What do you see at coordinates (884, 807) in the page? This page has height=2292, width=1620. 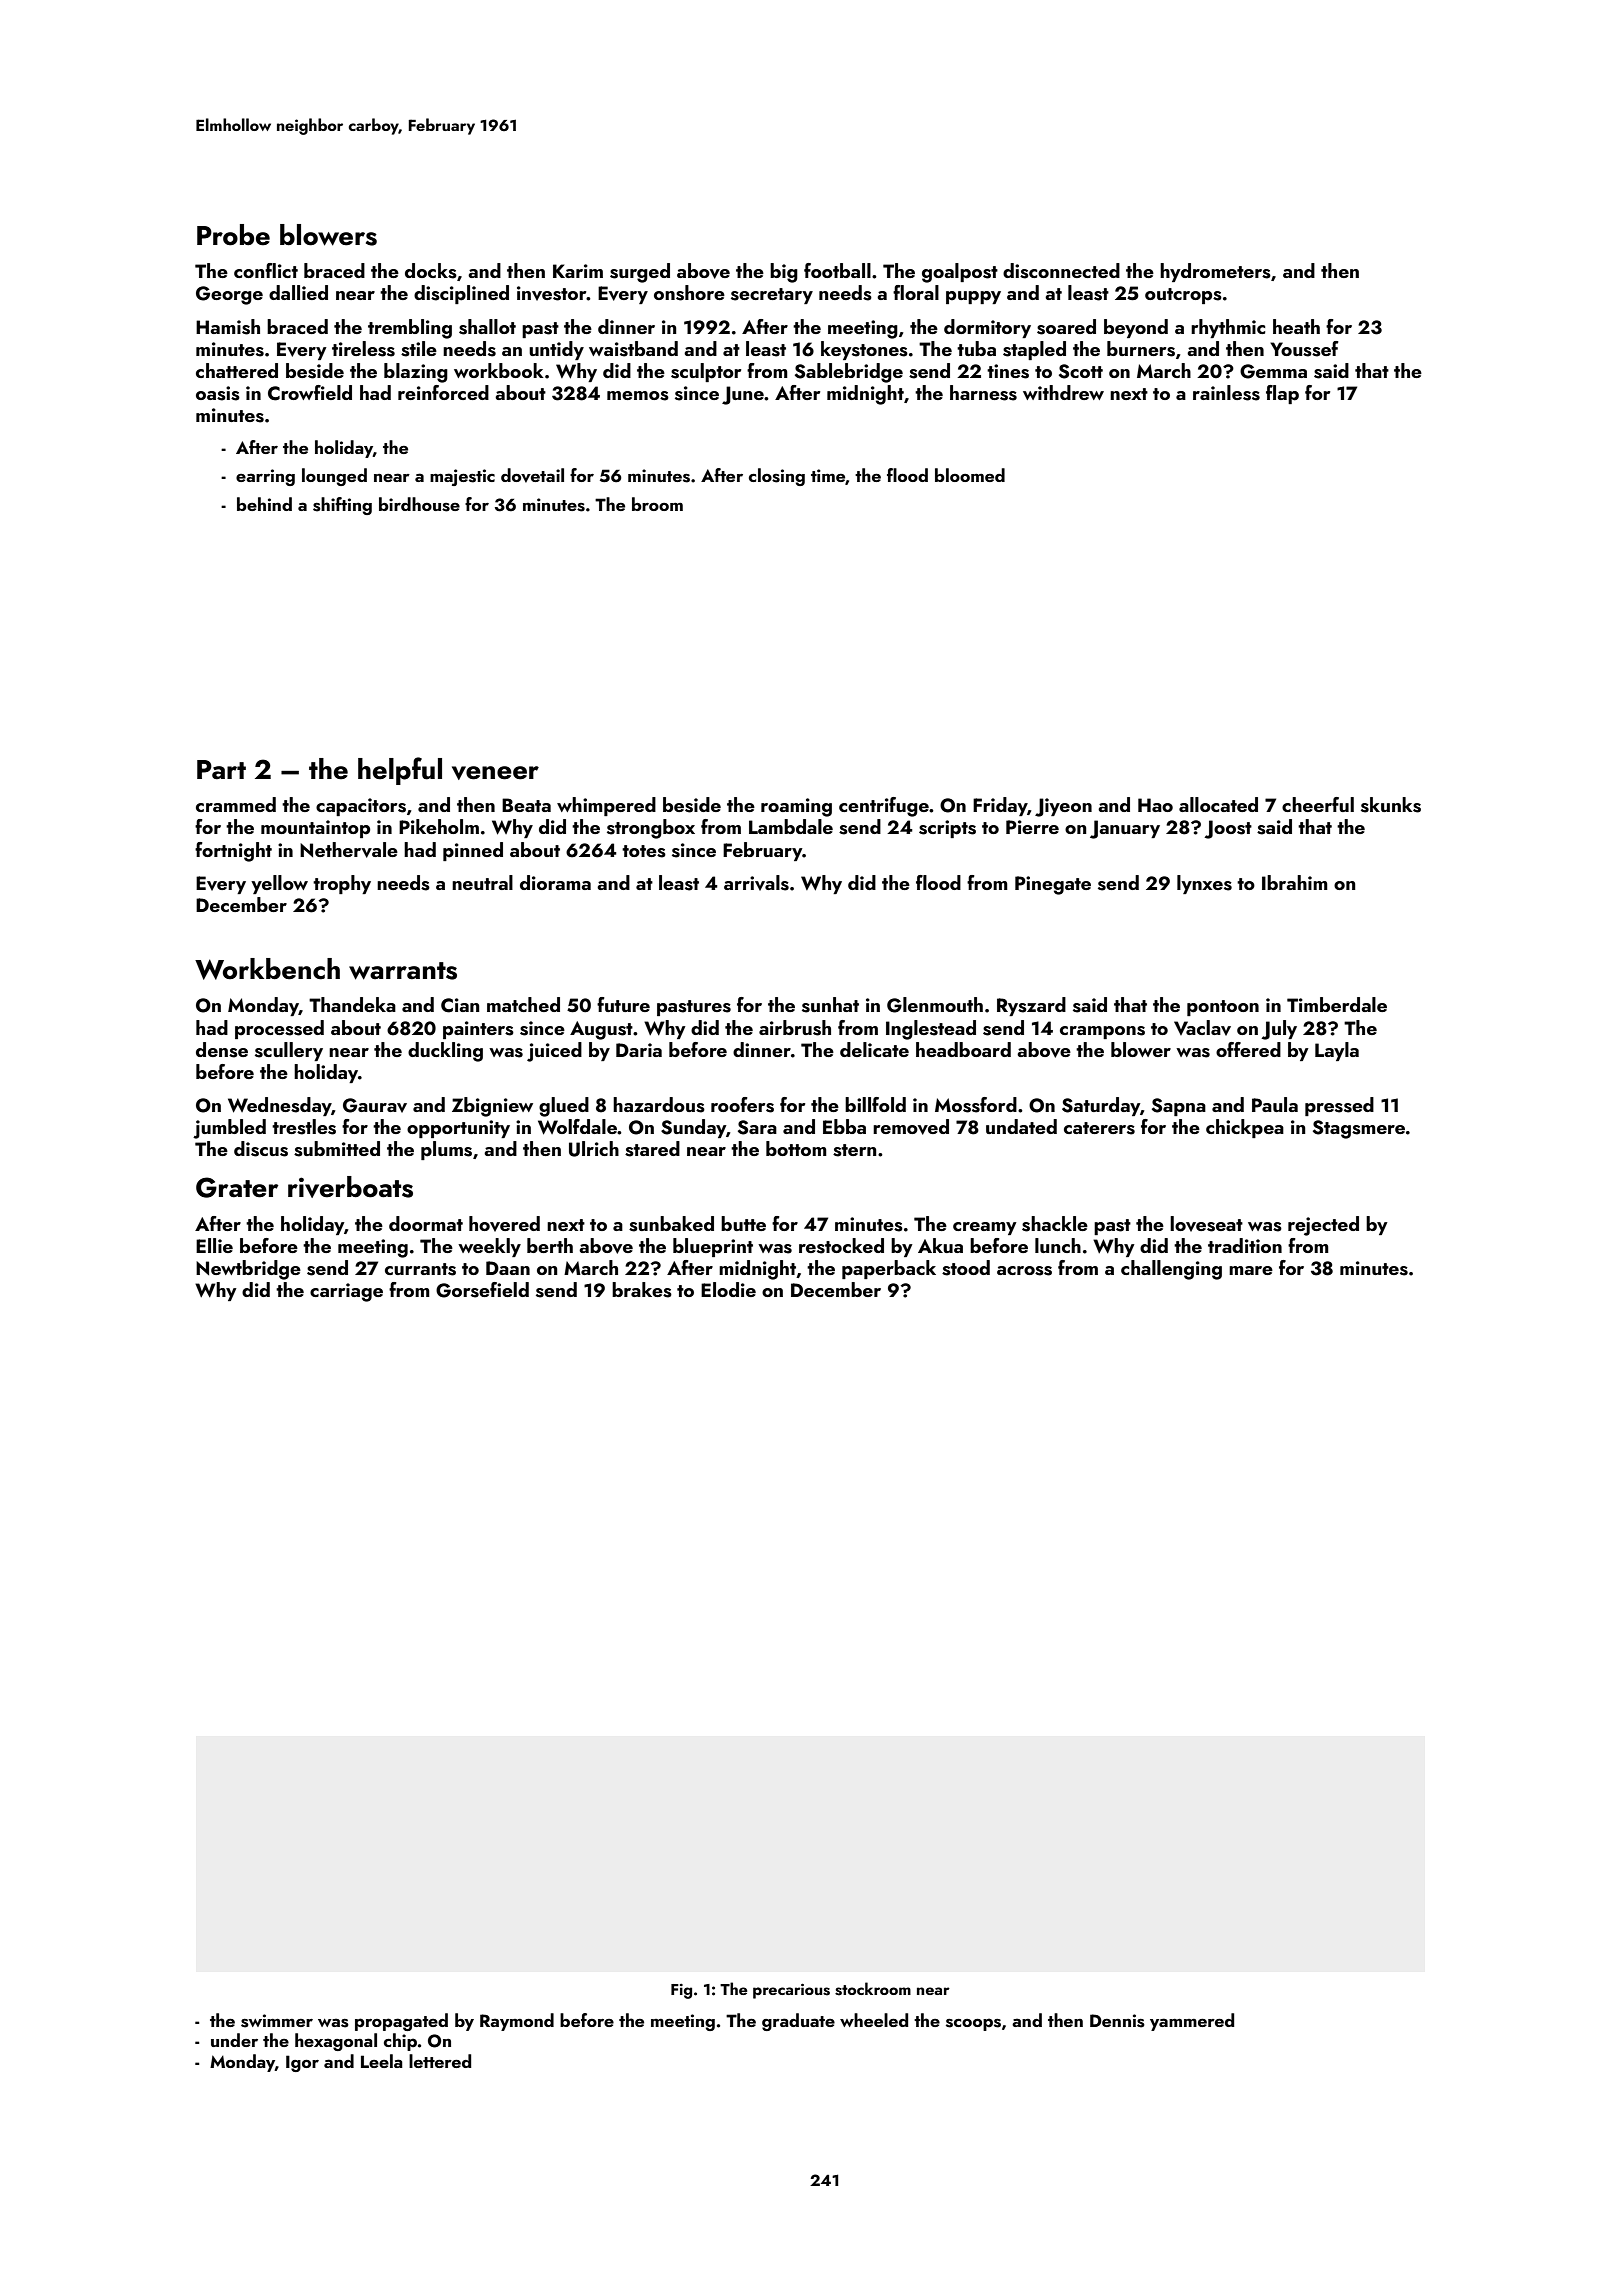 I see `centrifuge` at bounding box center [884, 807].
